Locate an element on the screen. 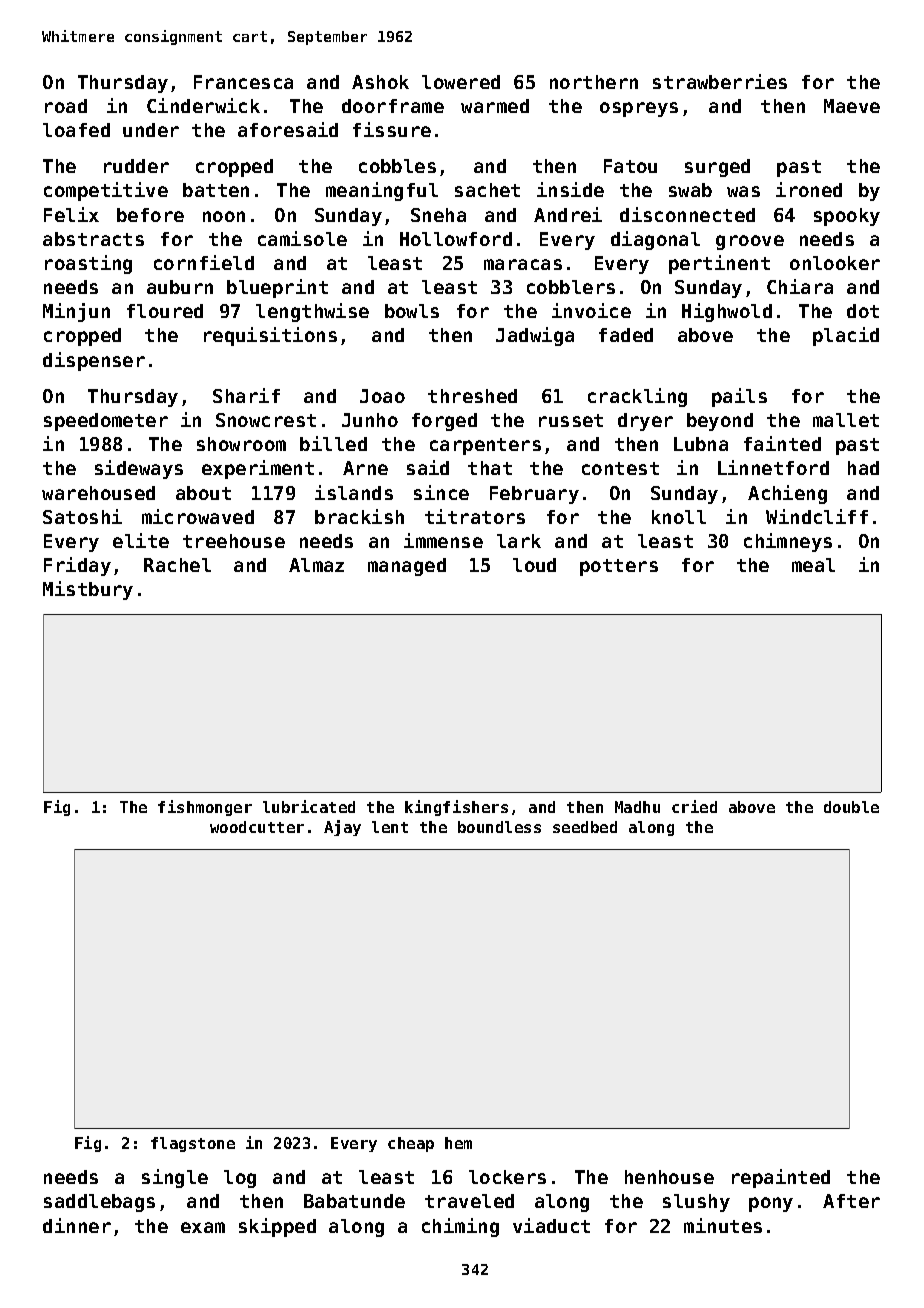 The width and height of the screenshot is (924, 1308). spooky is located at coordinates (847, 217).
